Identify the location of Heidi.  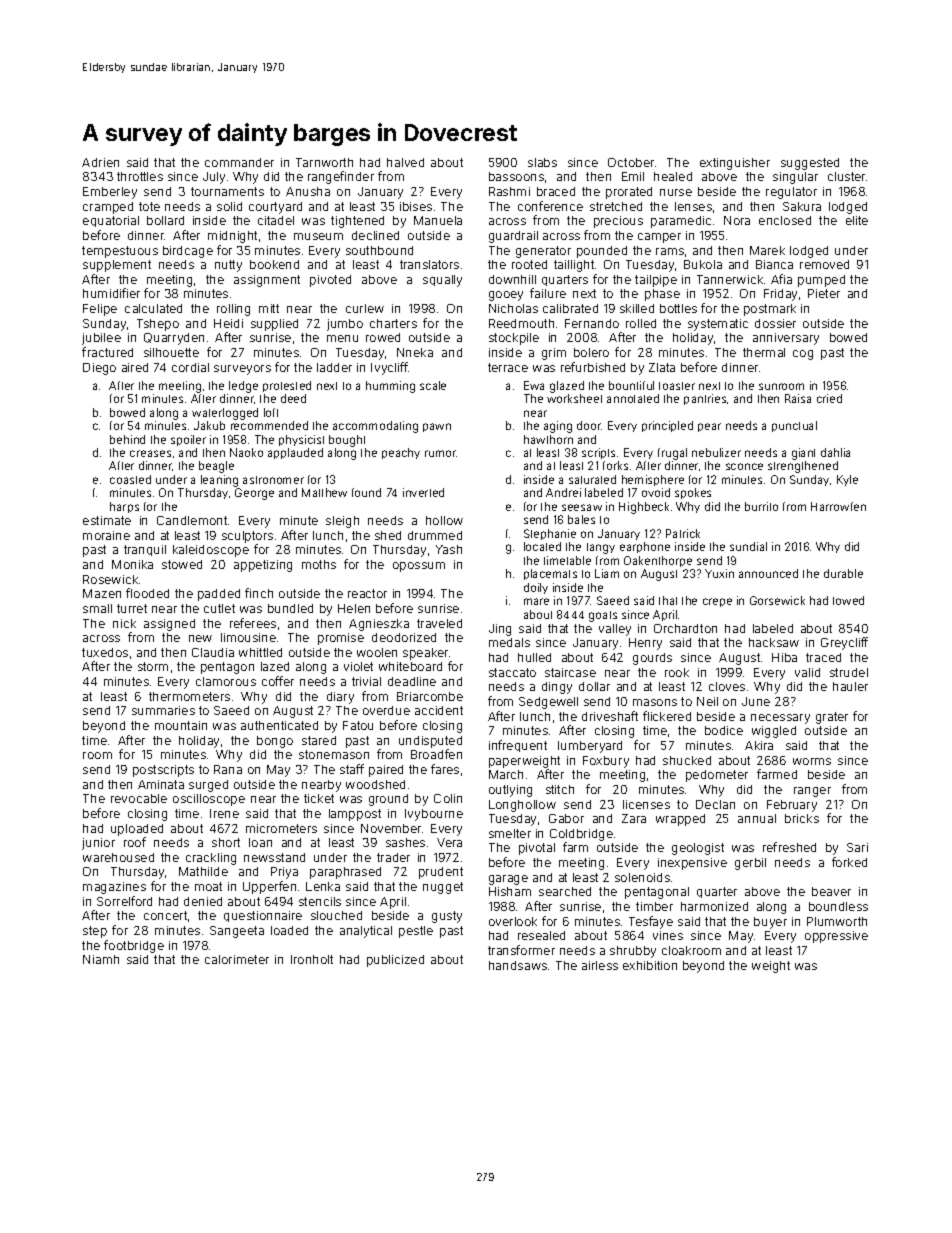
(228, 323).
